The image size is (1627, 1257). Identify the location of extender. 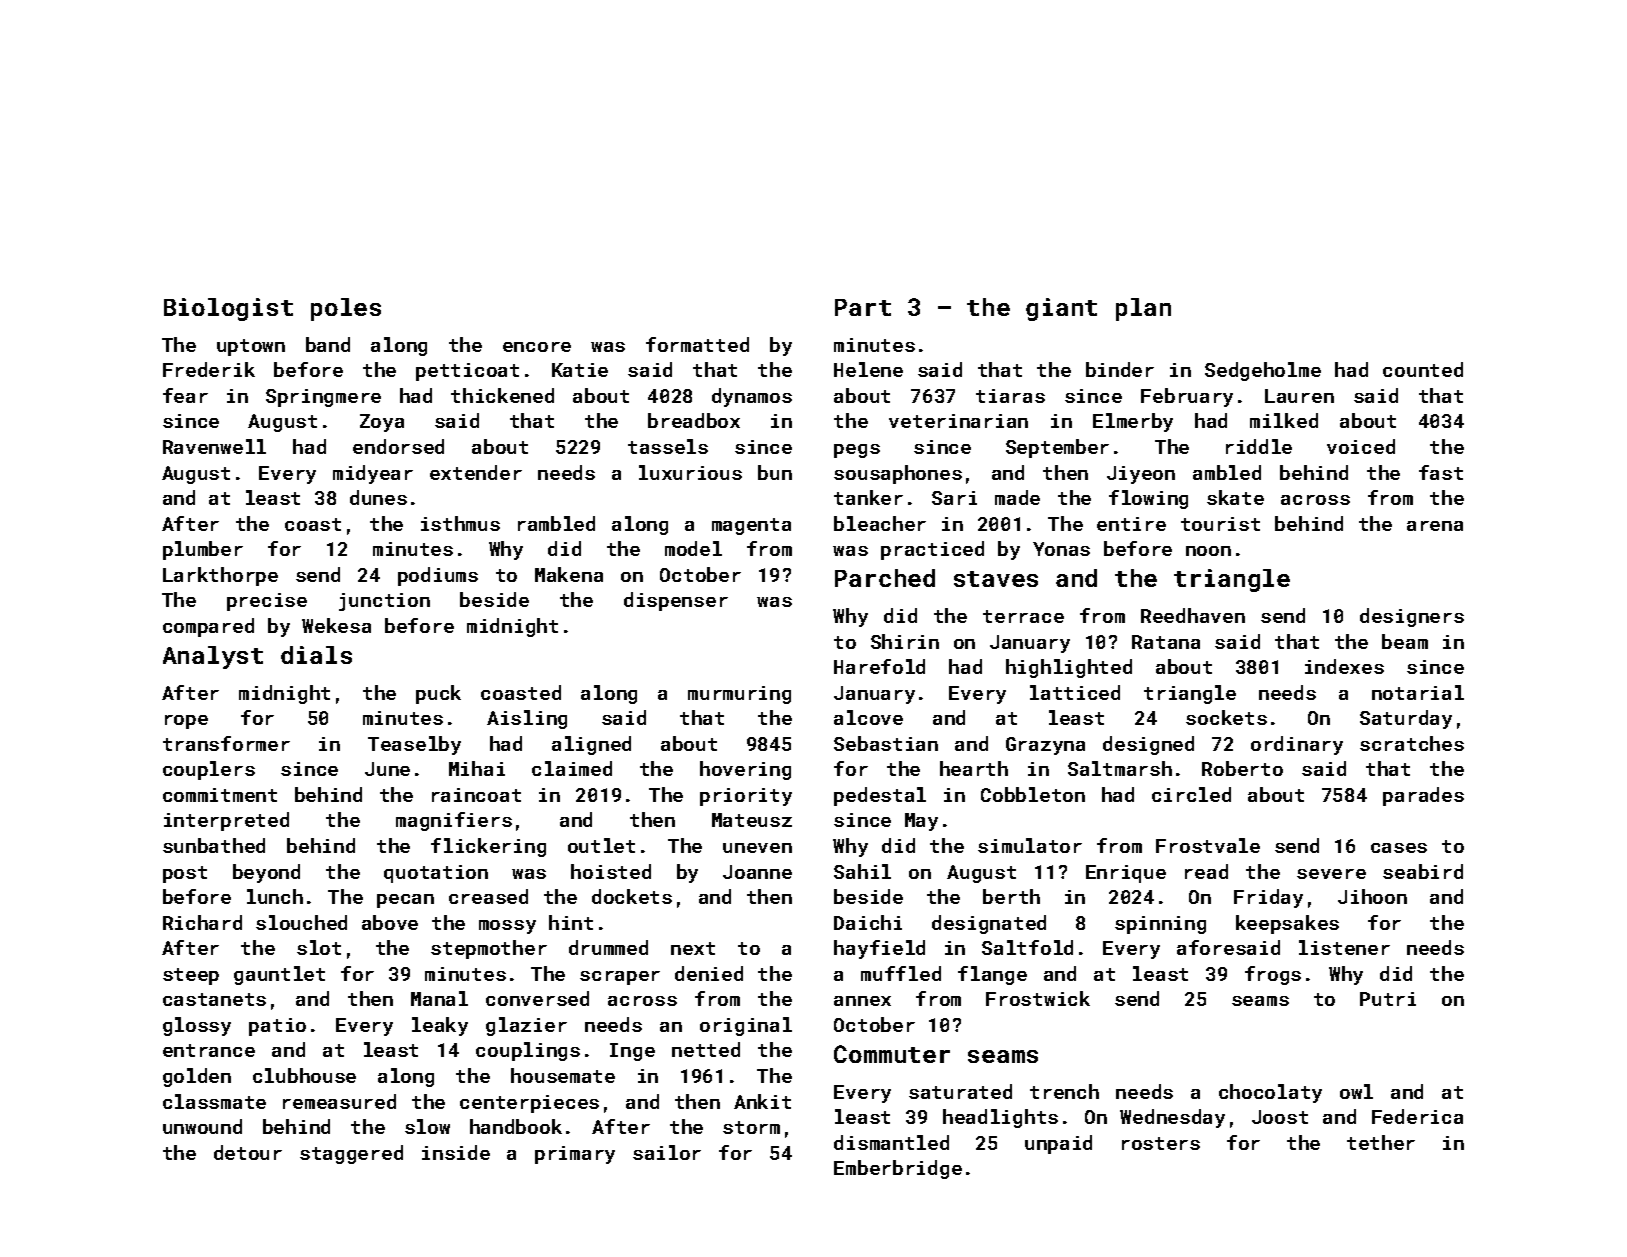
(476, 472).
